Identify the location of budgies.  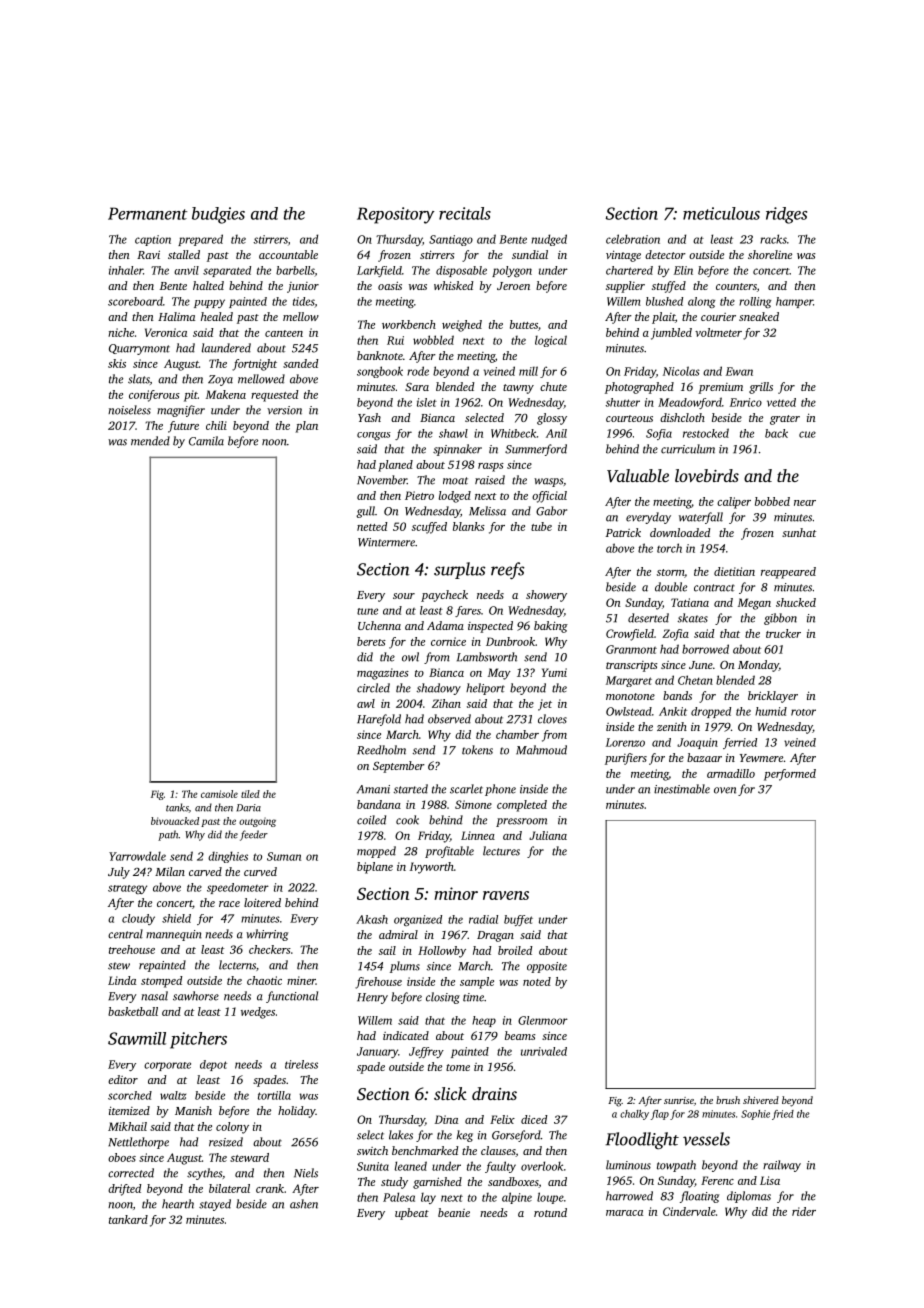
(218, 215).
